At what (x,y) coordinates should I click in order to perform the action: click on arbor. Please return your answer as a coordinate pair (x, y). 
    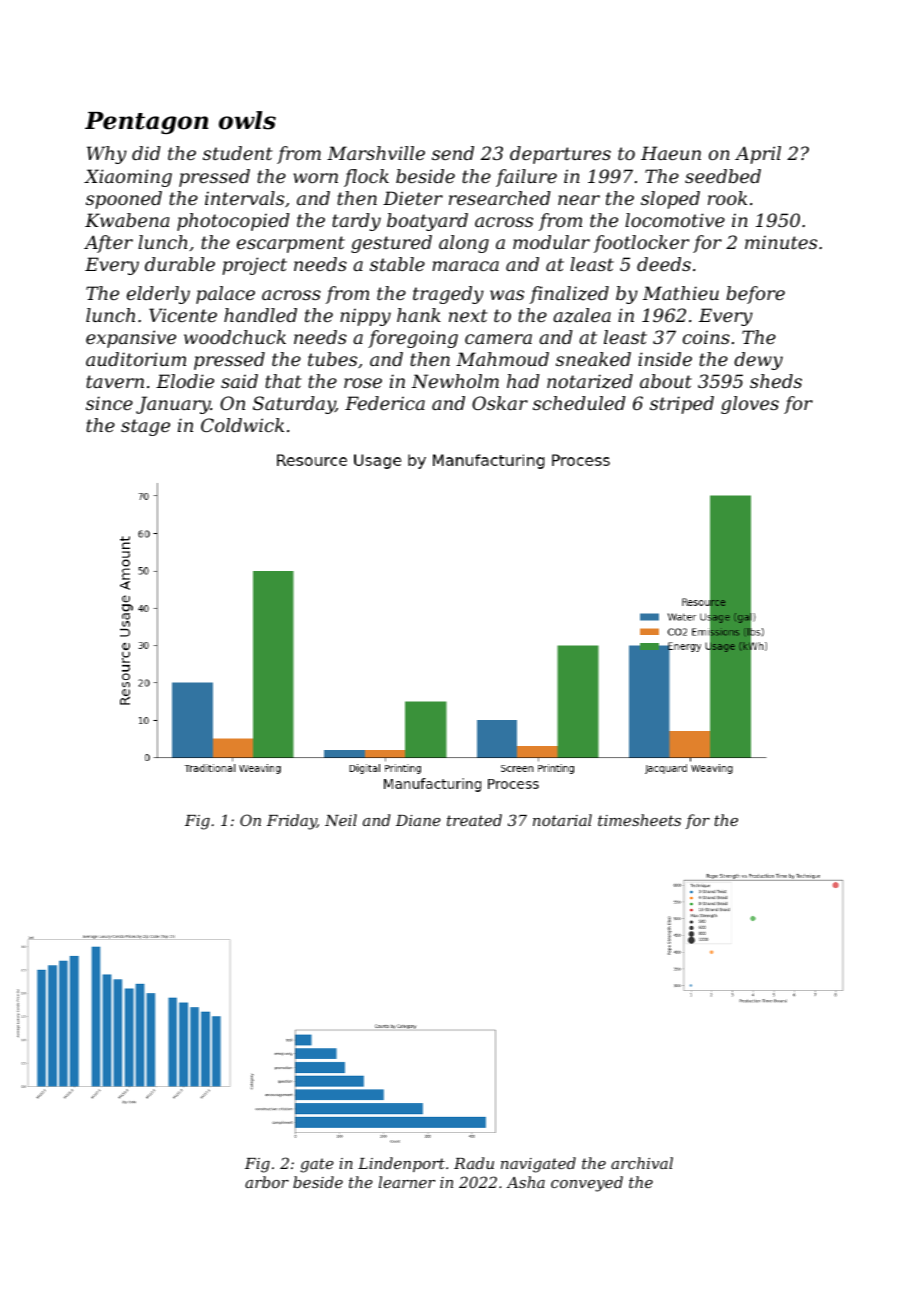
    Looking at the image, I should click on (267, 1182).
